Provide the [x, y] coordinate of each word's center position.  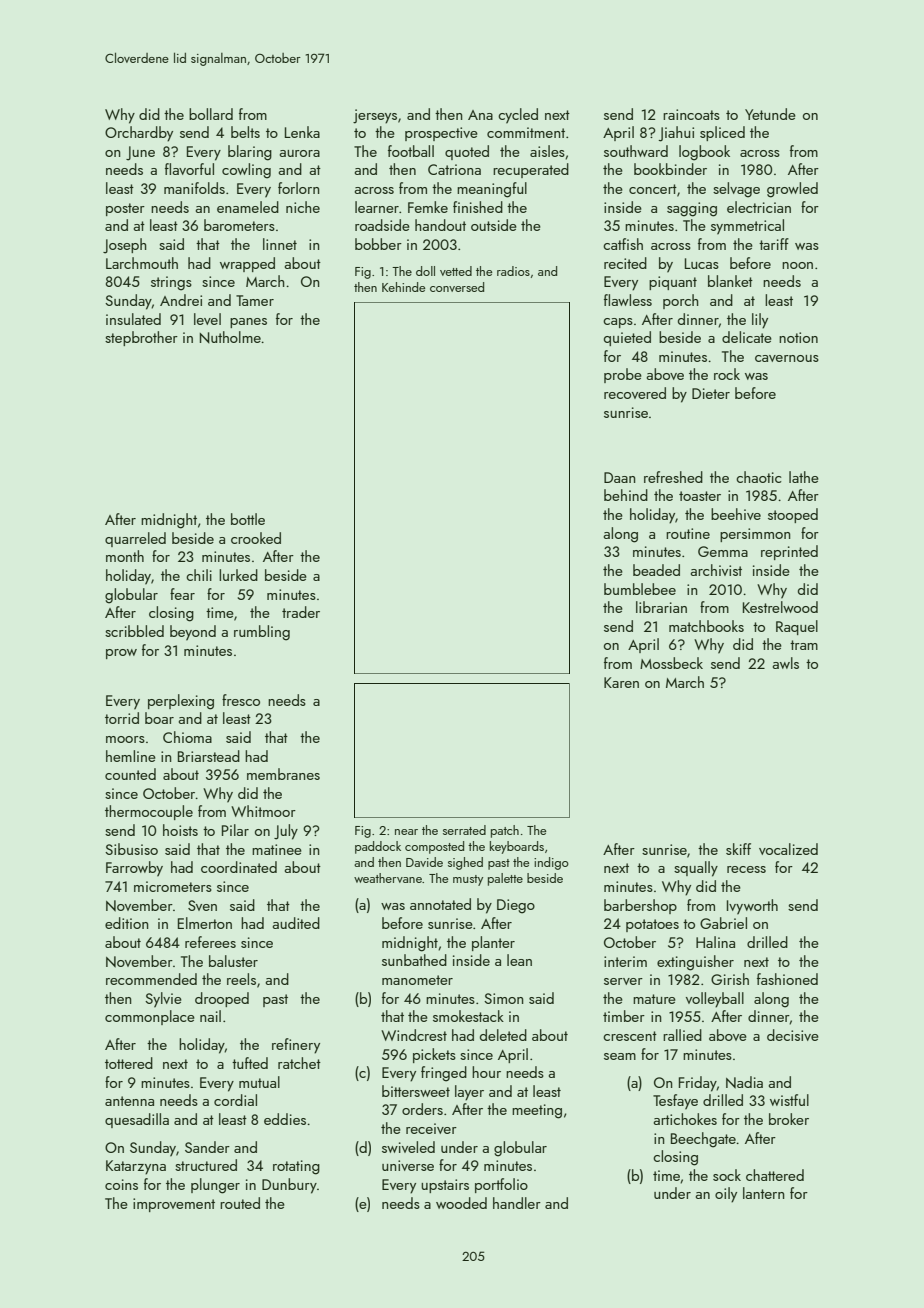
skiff [738, 849]
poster [125, 209]
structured [206, 1165]
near [406, 832]
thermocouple [149, 812]
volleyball [715, 1000]
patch [505, 831]
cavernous [787, 358]
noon [797, 265]
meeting [537, 1111]
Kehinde [403, 287]
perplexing [181, 702]
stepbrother [141, 338]
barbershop [640, 906]
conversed [457, 287]
